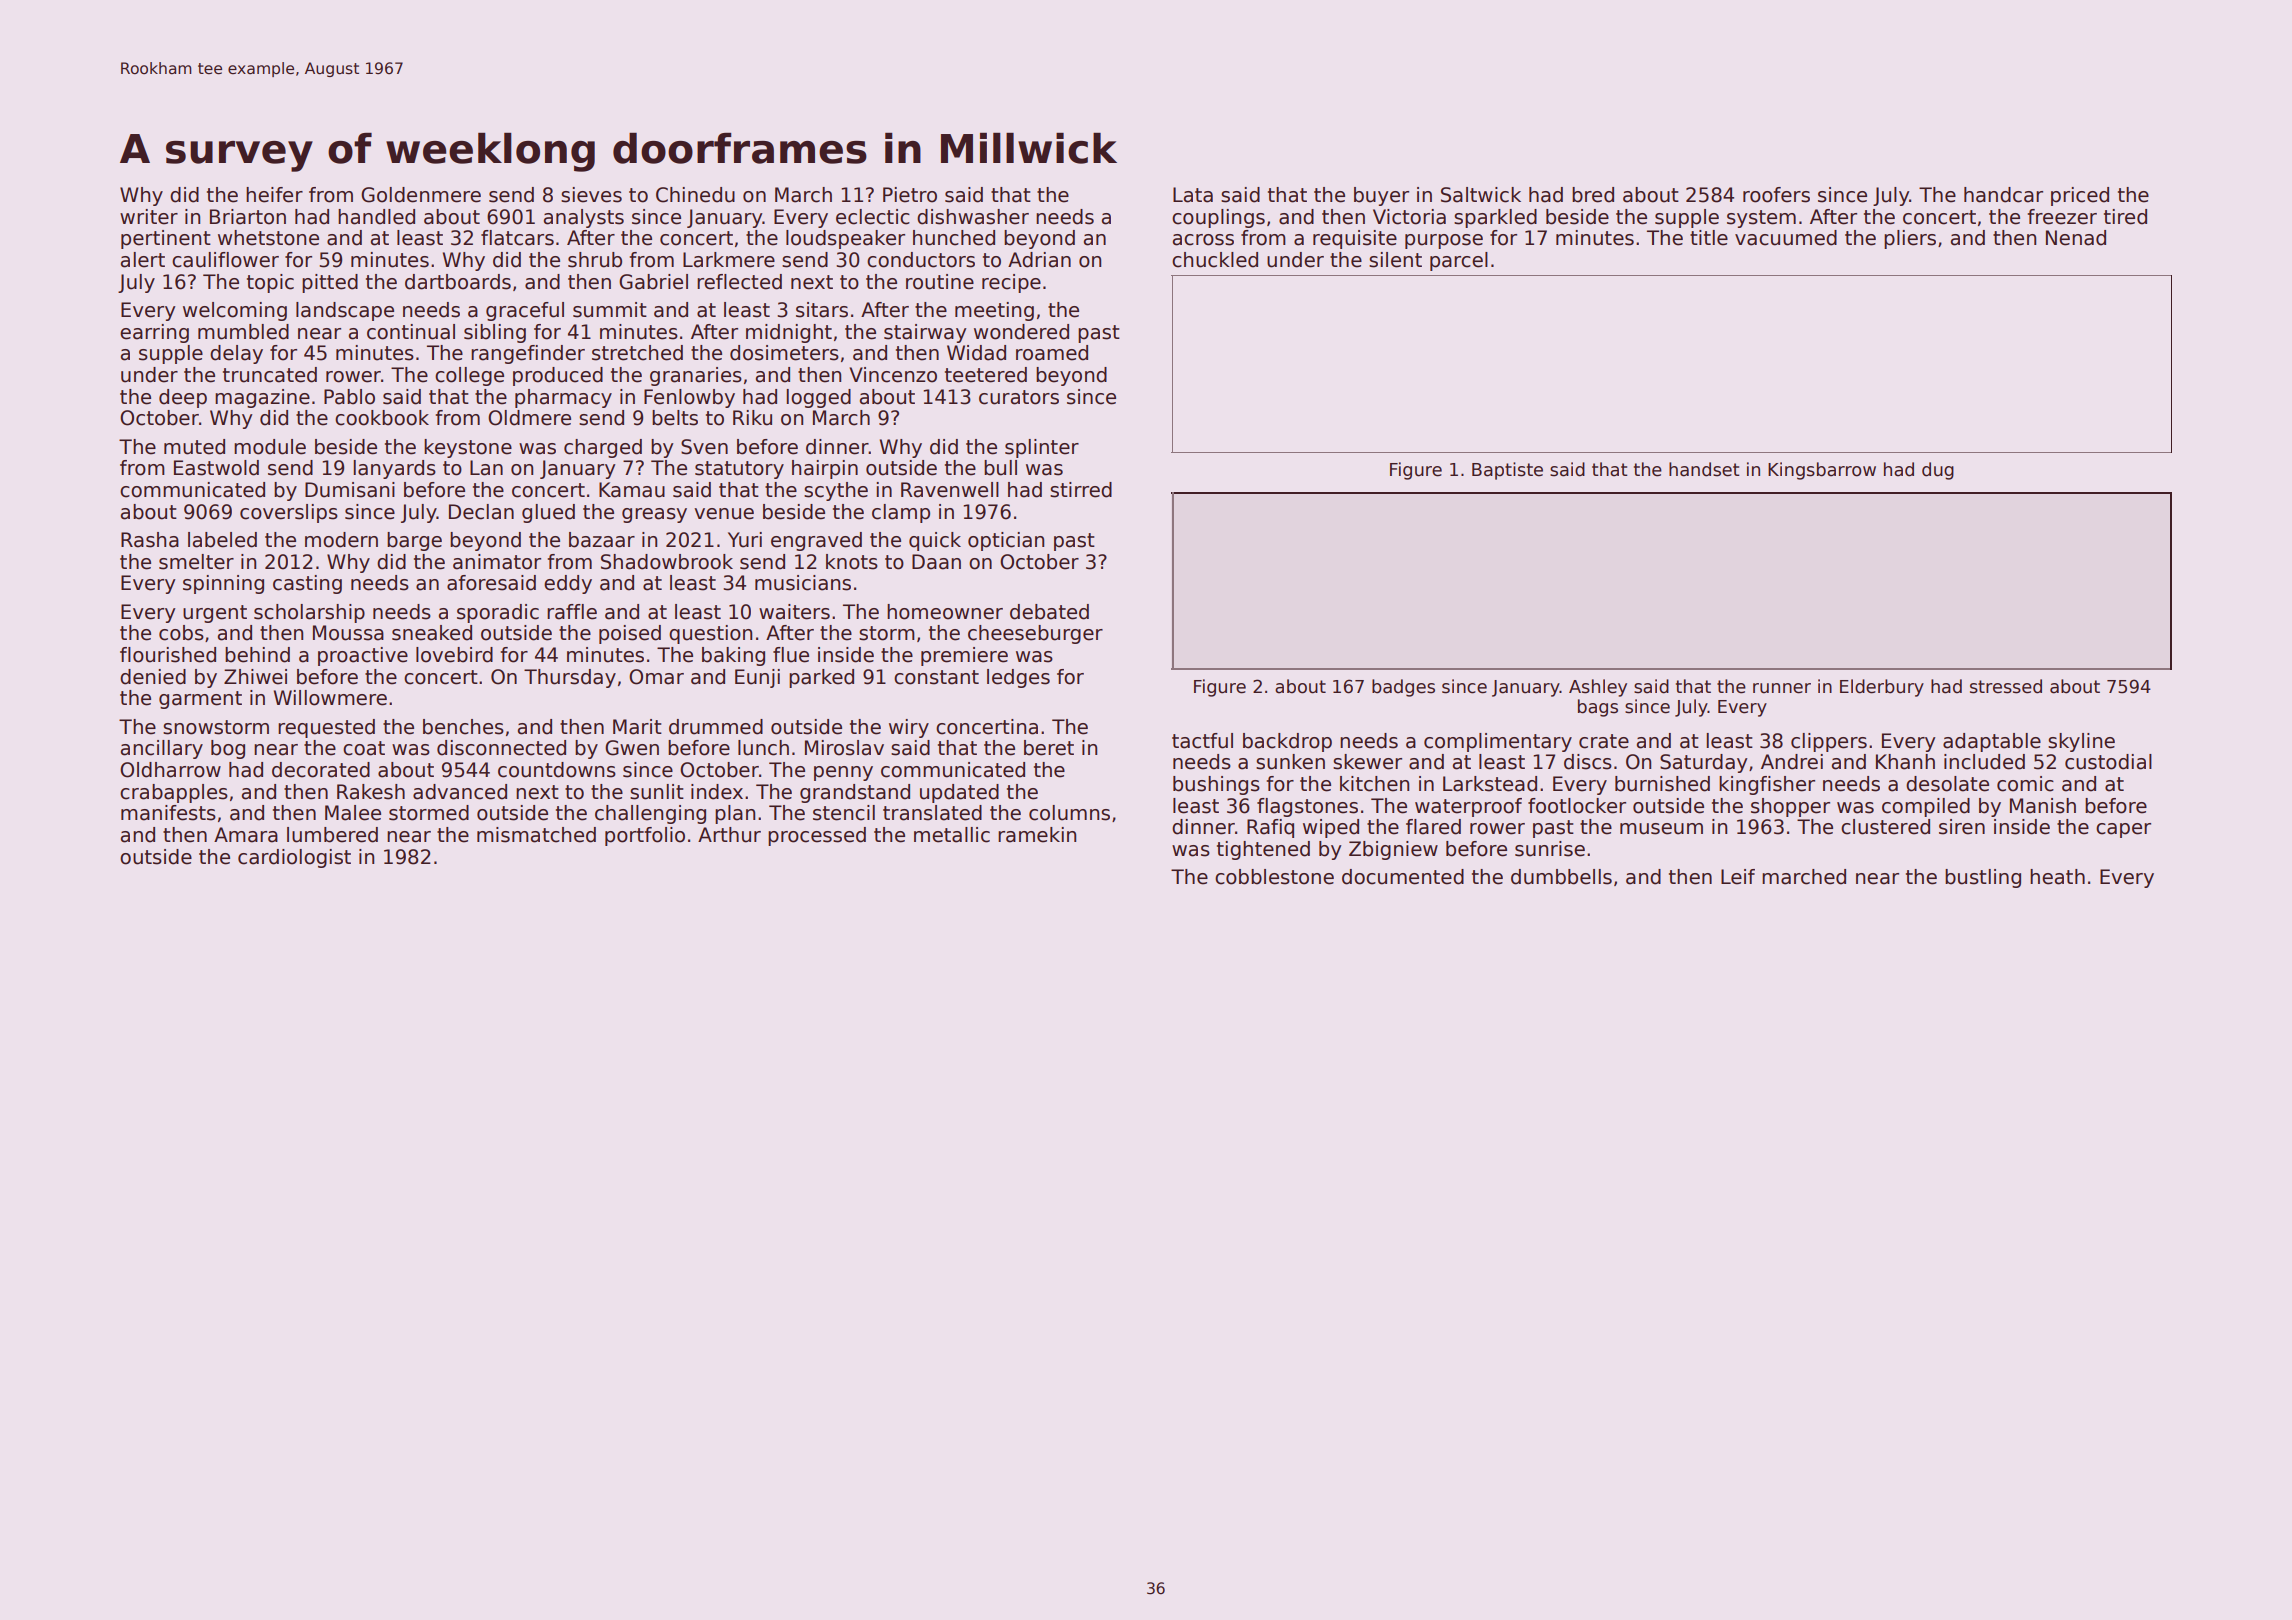 This image has width=2292, height=1620. What do you see at coordinates (1507, 471) in the image?
I see `Baptiste` at bounding box center [1507, 471].
